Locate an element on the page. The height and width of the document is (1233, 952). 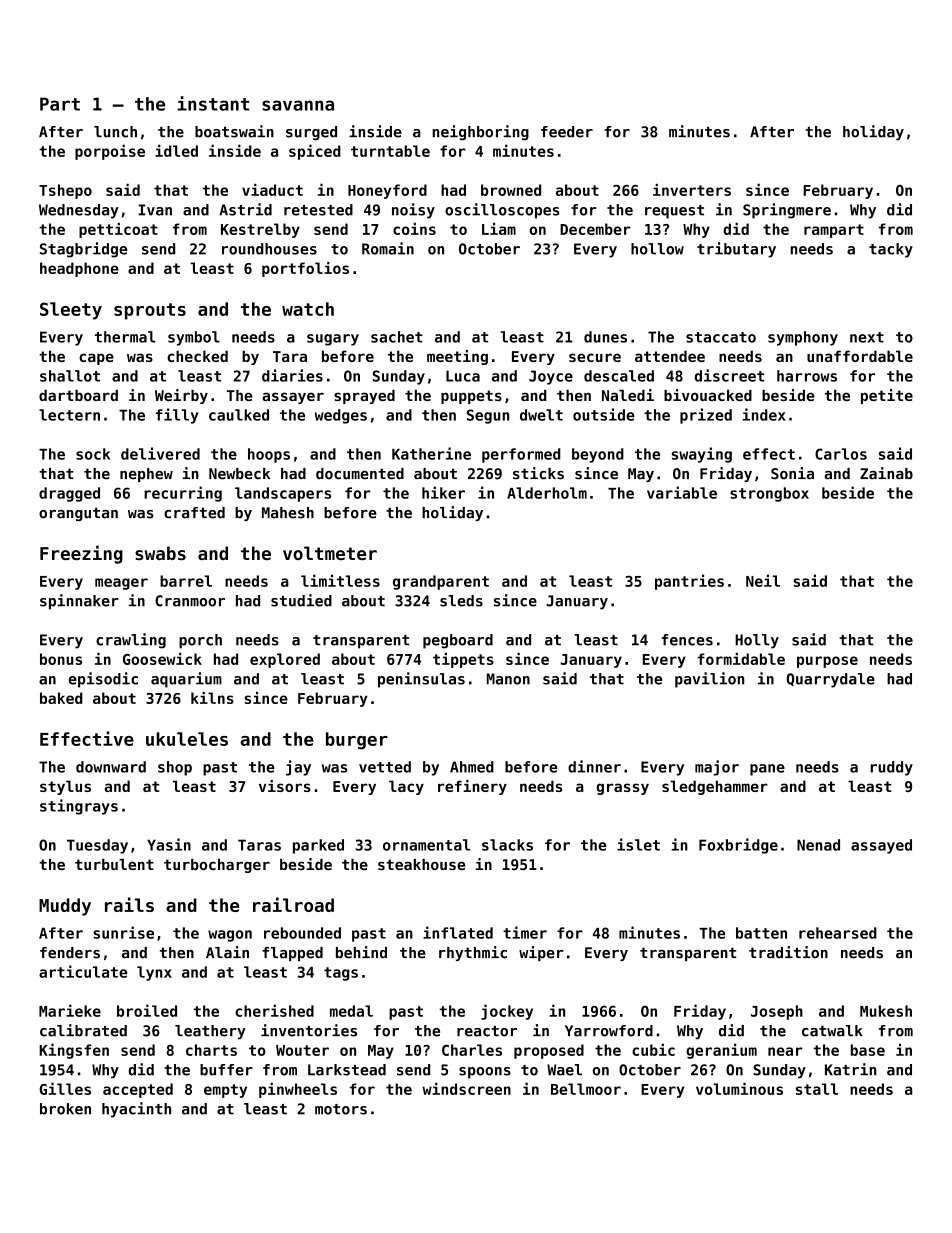
lunch is located at coordinates (115, 132).
